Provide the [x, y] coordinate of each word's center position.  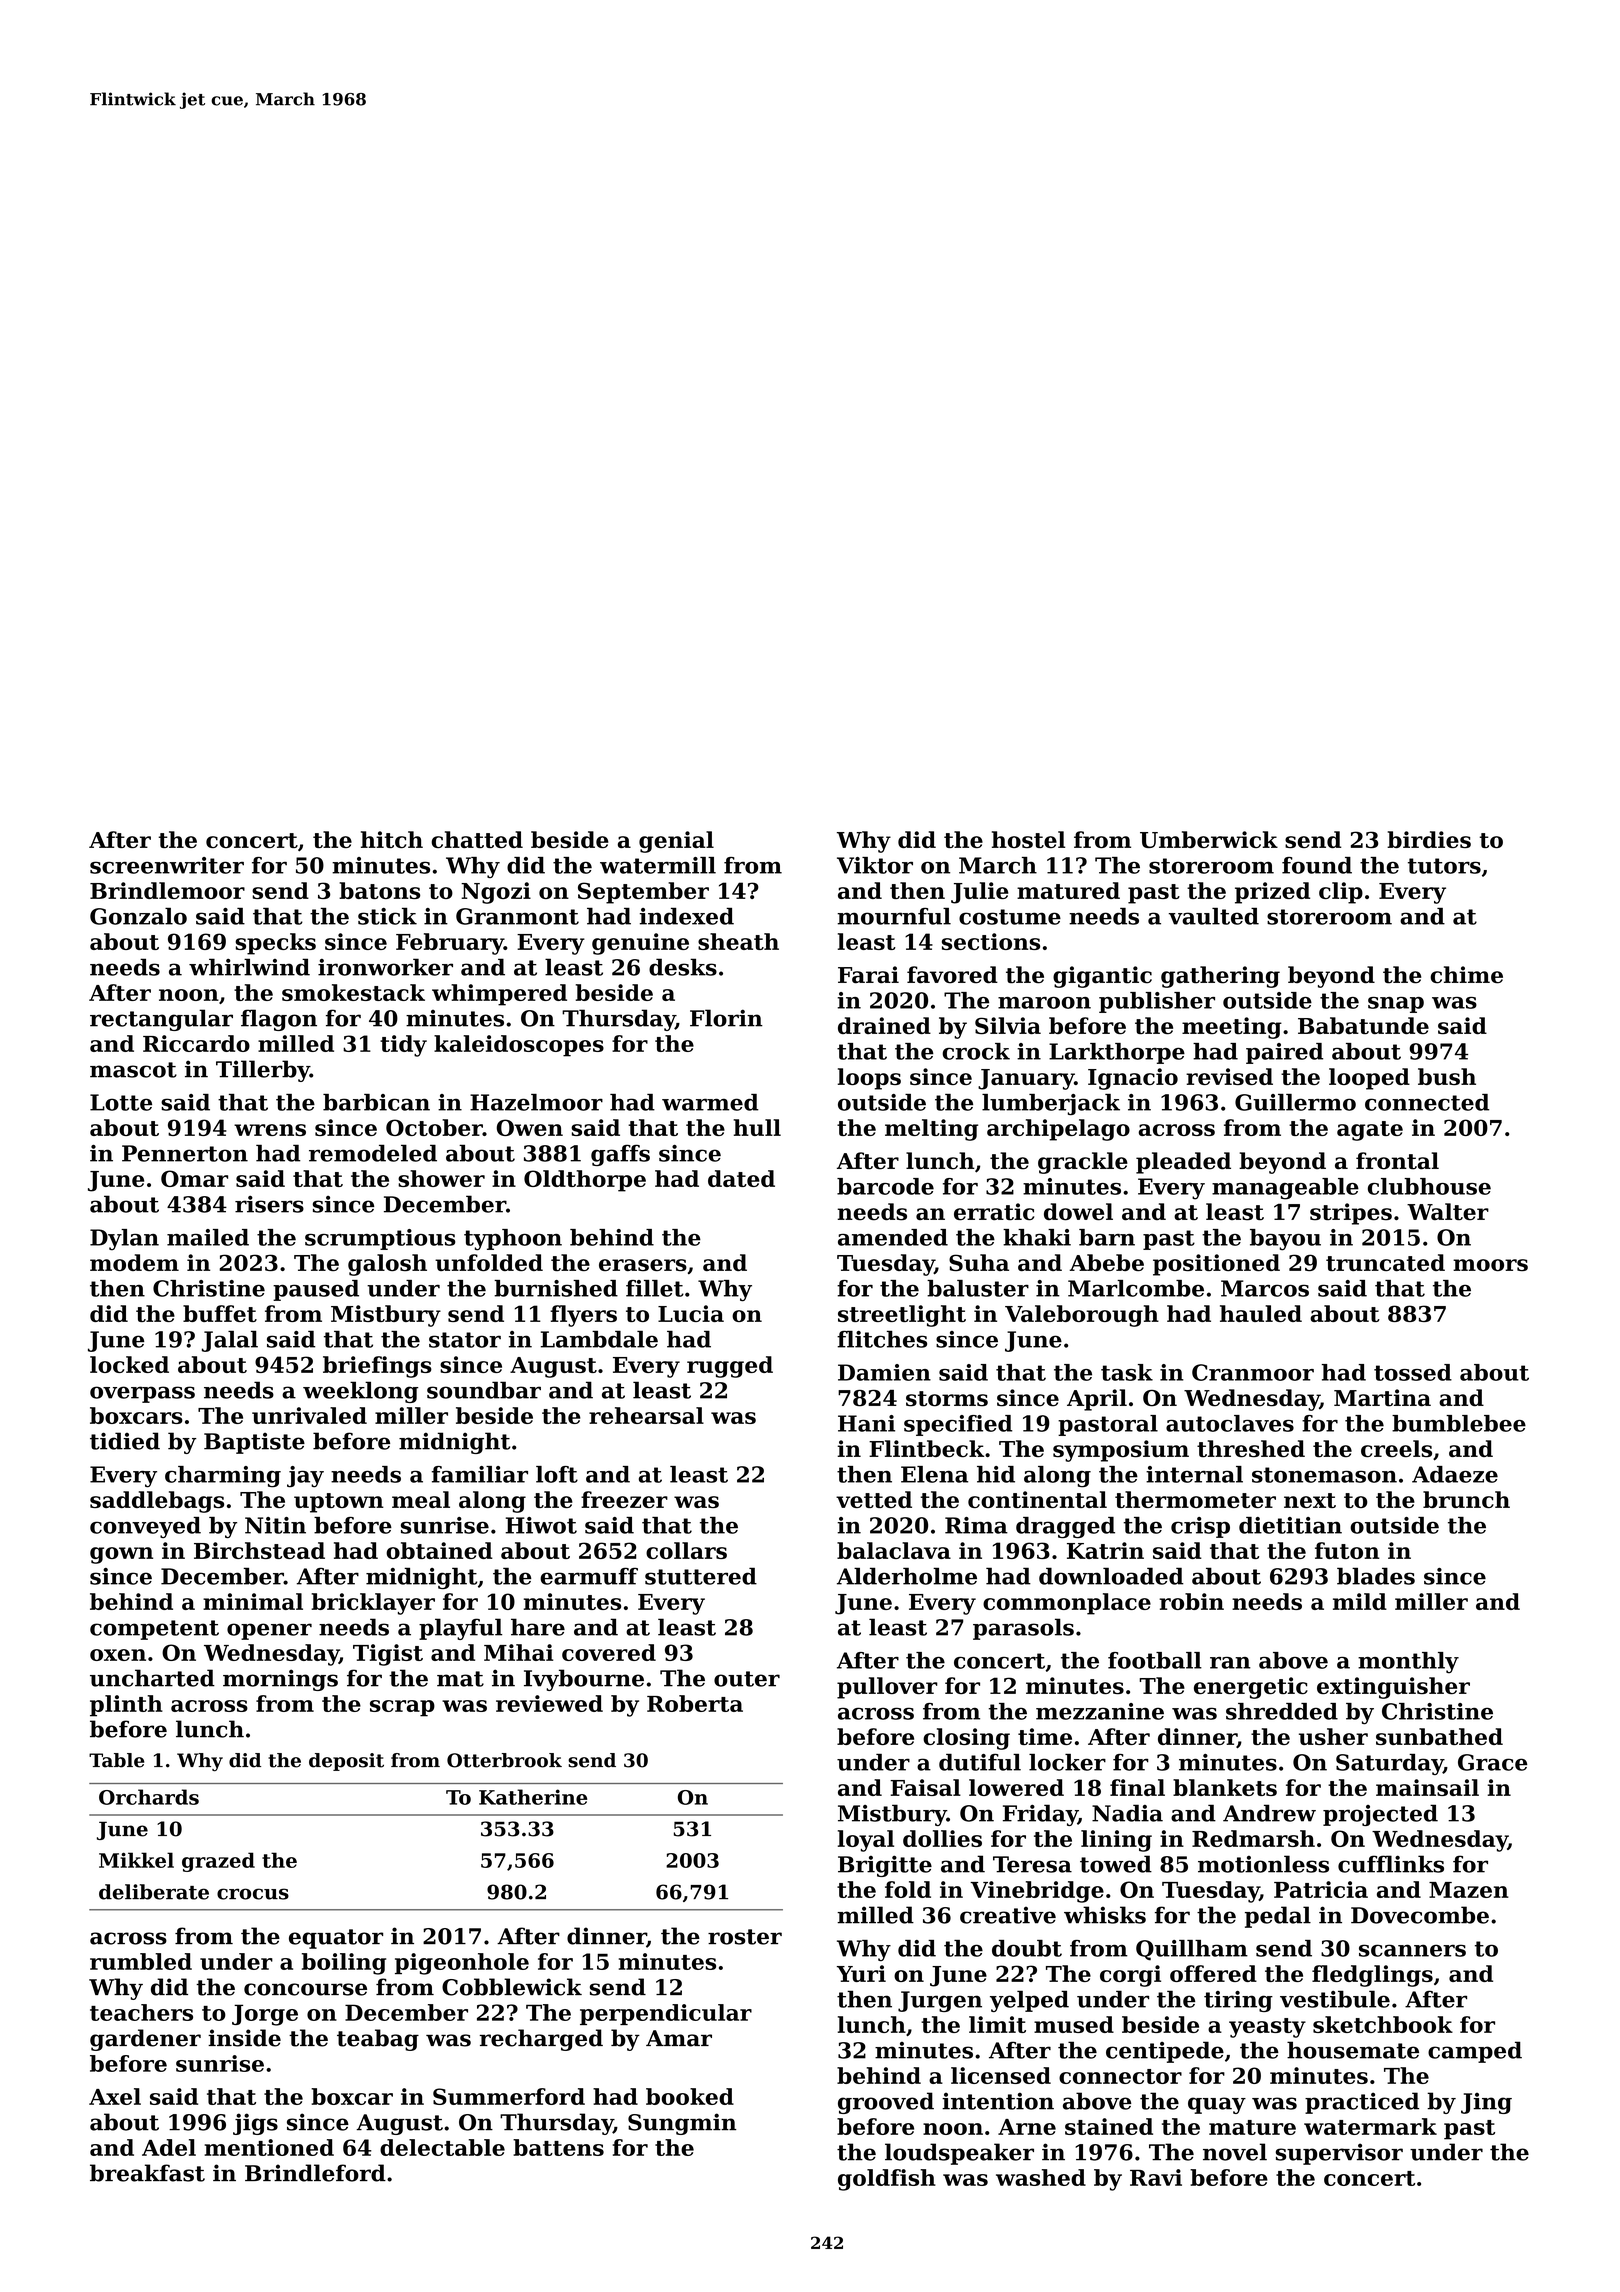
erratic [994, 1212]
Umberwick [1209, 839]
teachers [141, 2012]
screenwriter [167, 865]
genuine [640, 944]
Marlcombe [1136, 1288]
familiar [480, 1474]
